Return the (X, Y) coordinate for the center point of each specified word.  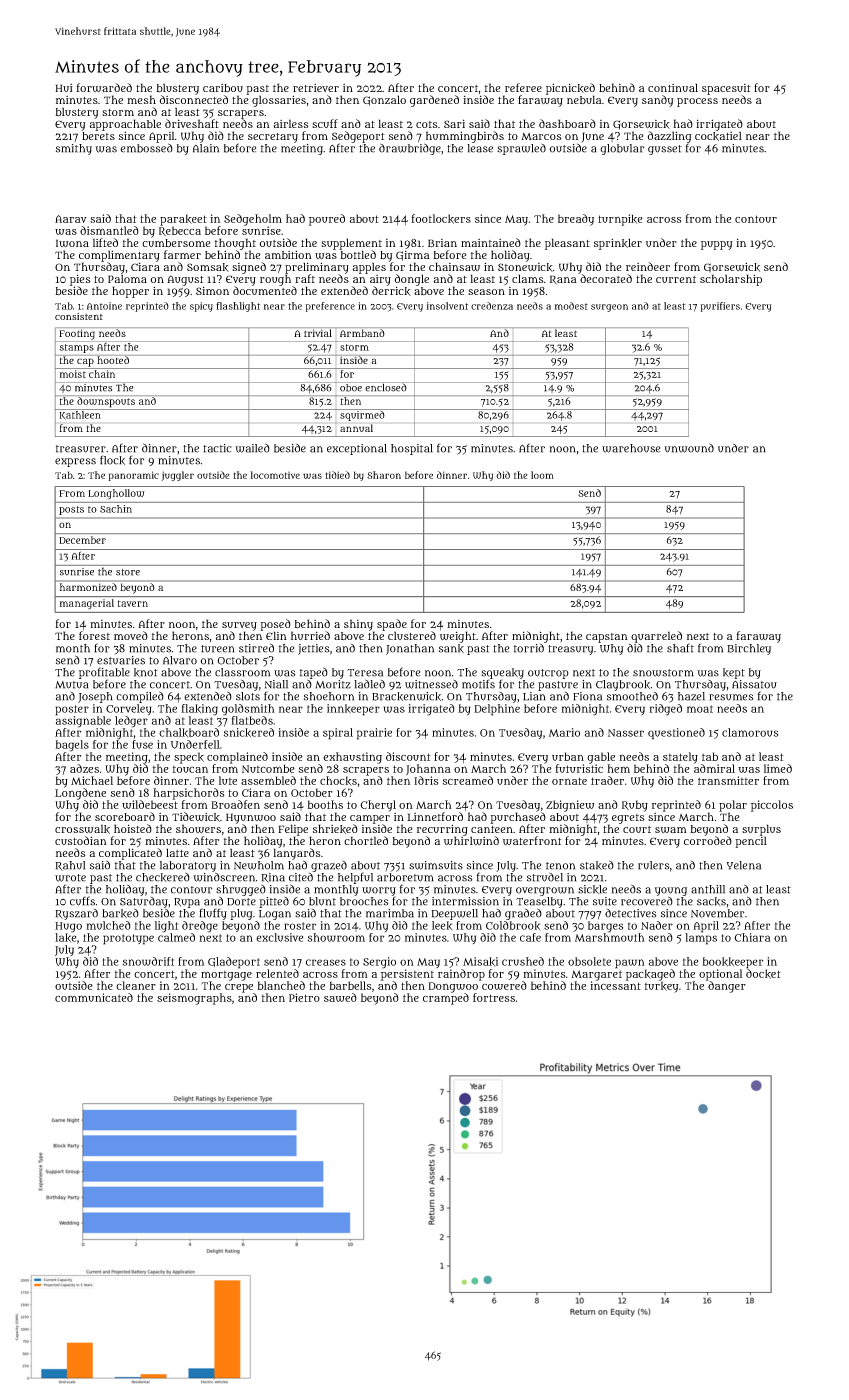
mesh (141, 99)
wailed (252, 448)
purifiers (720, 307)
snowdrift (148, 961)
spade (392, 625)
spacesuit (726, 89)
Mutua (71, 685)
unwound (689, 448)
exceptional (357, 449)
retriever (316, 88)
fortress (494, 997)
